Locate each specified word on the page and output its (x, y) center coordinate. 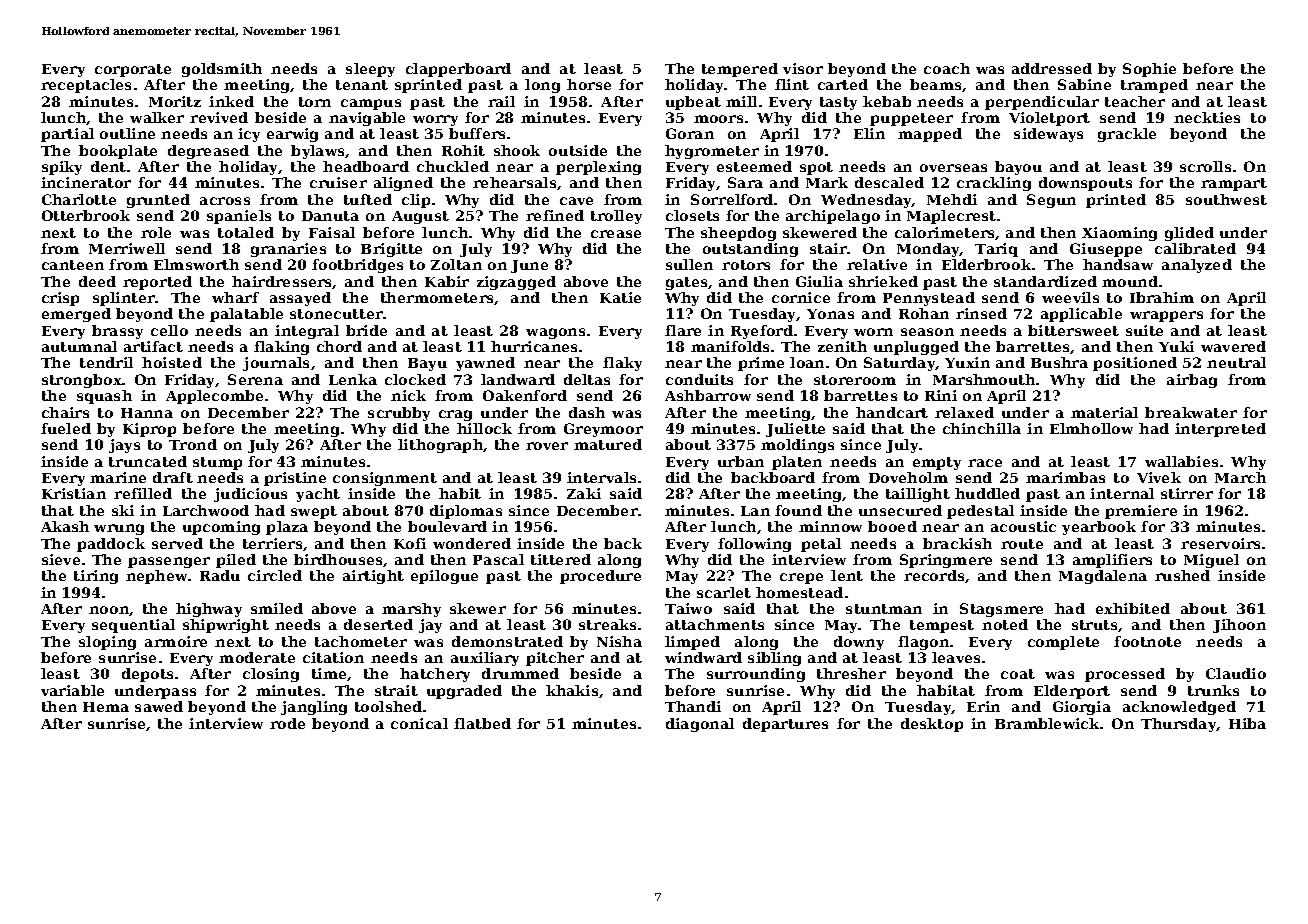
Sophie (1149, 70)
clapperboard (458, 70)
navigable (367, 119)
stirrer (1187, 493)
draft (173, 477)
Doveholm (908, 477)
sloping (107, 643)
